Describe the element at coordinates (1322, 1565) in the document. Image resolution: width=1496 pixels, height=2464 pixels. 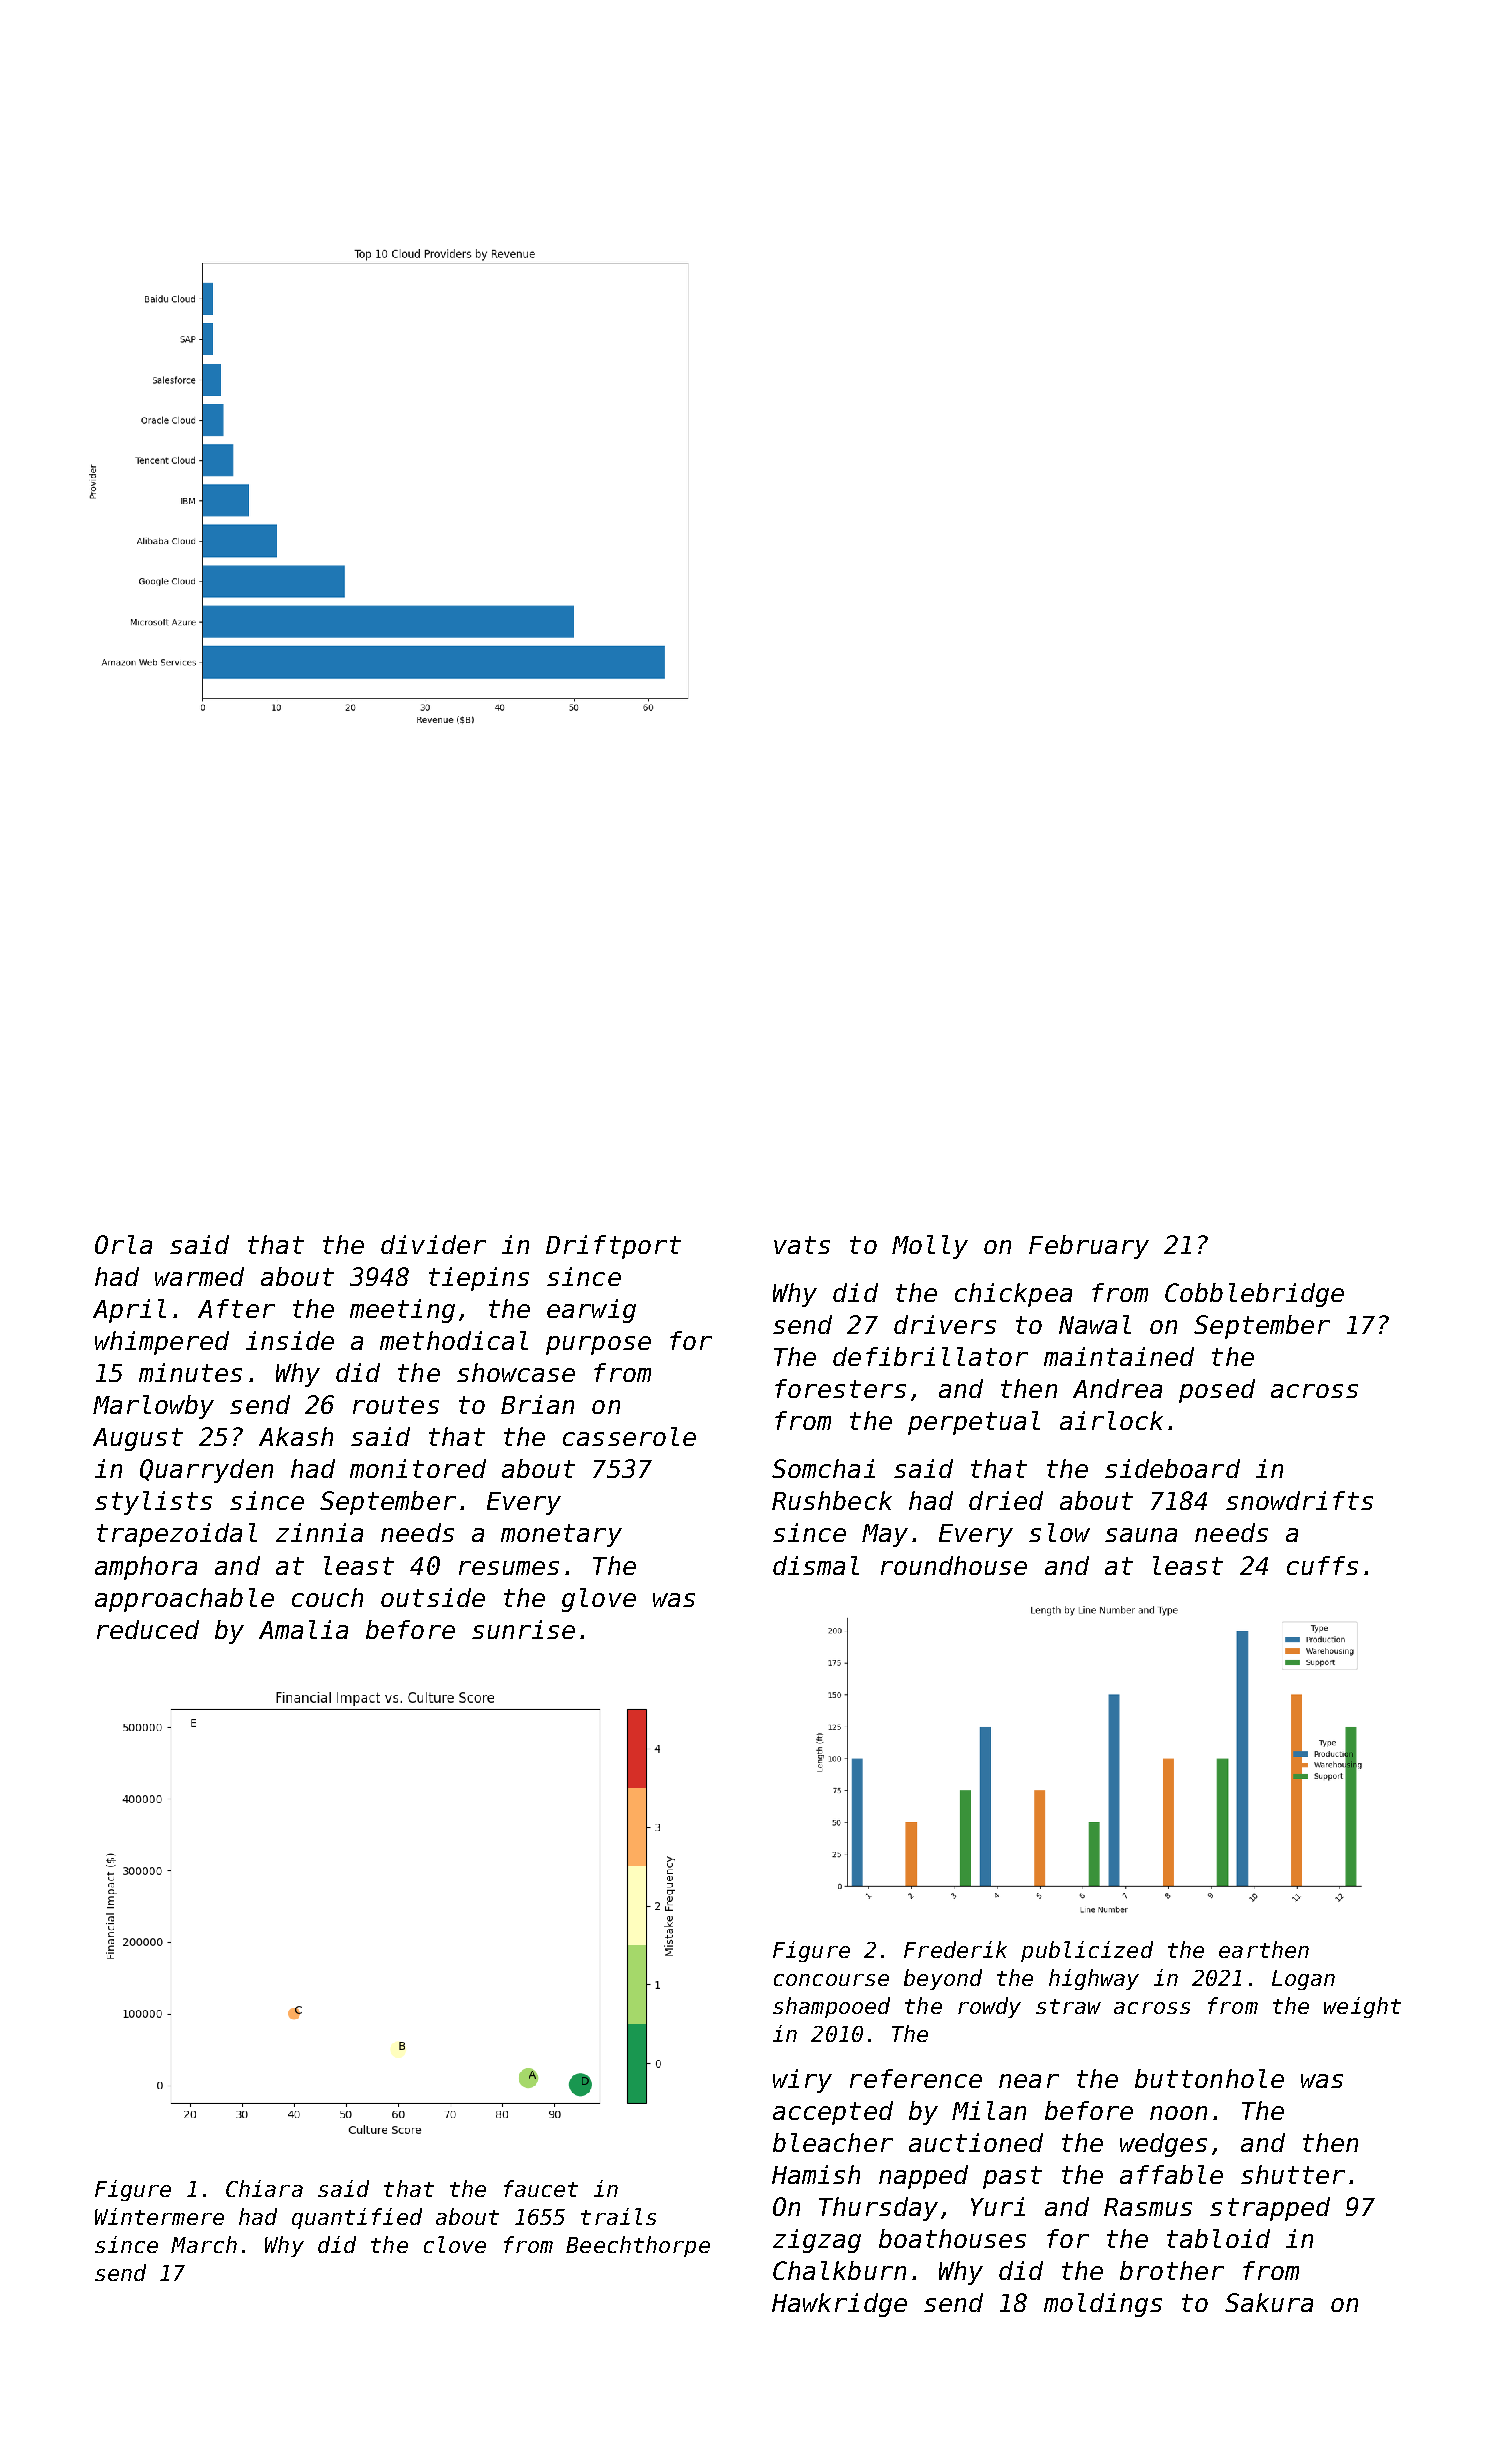
I see `cuffs` at that location.
